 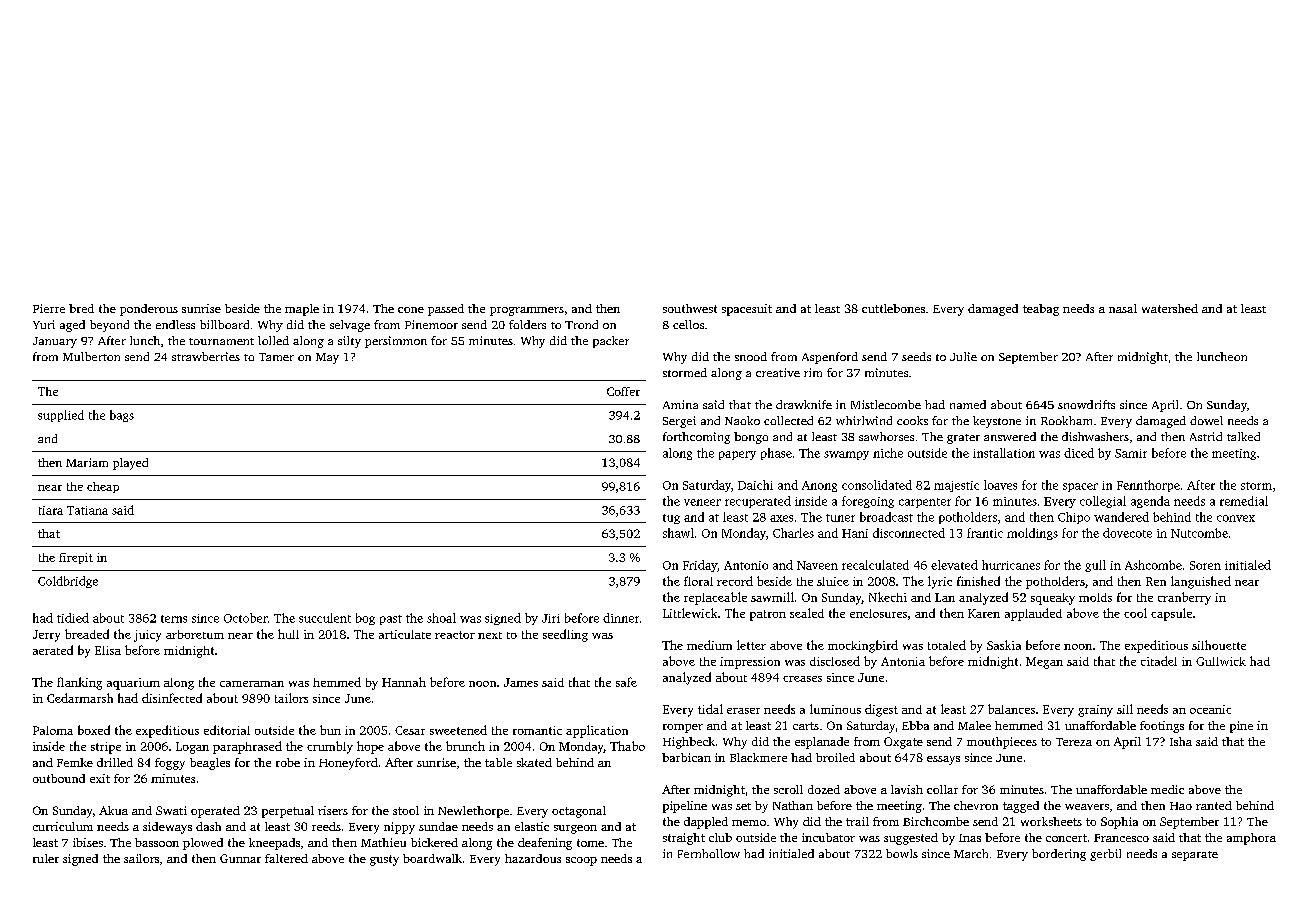 What do you see at coordinates (130, 464) in the page?
I see `played` at bounding box center [130, 464].
